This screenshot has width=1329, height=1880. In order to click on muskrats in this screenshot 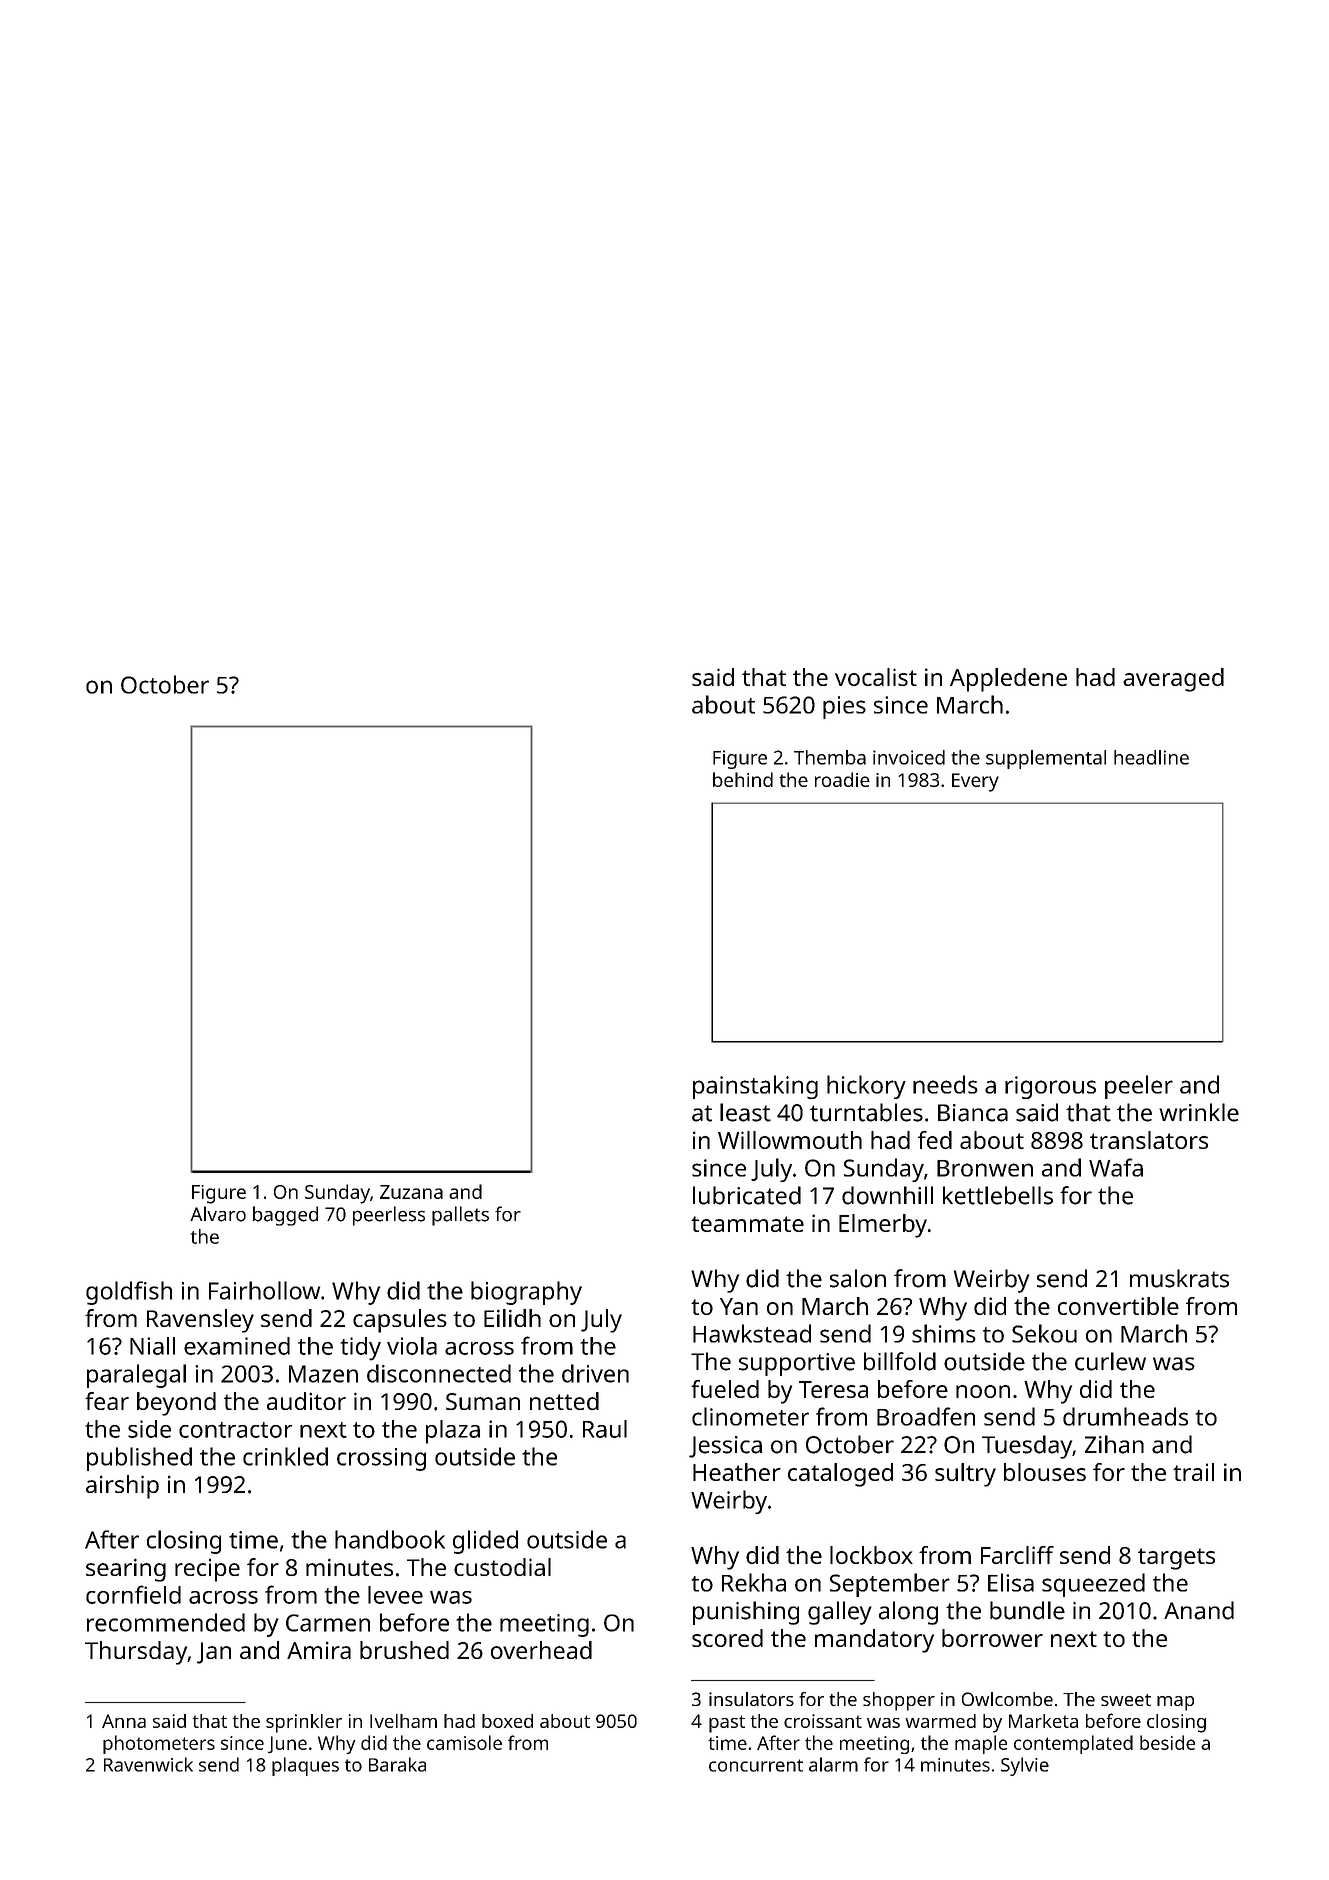, I will do `click(1179, 1278)`.
